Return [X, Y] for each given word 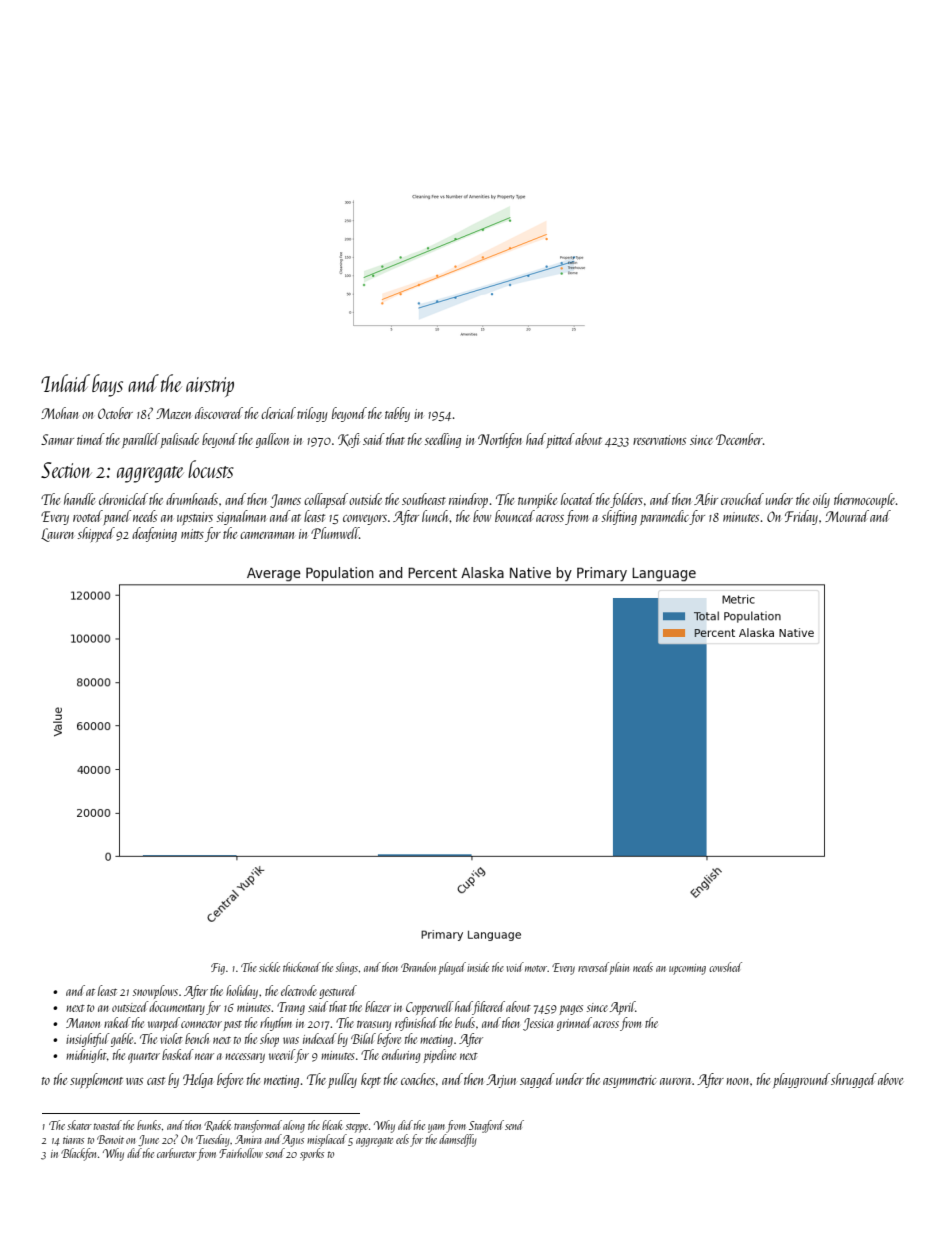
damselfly [458, 1140]
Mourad [847, 516]
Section [66, 470]
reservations [659, 440]
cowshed [725, 967]
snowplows [155, 992]
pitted [560, 440]
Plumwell [335, 533]
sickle [269, 967]
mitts [192, 534]
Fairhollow [241, 1153]
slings [347, 968]
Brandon [418, 967]
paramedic [665, 517]
